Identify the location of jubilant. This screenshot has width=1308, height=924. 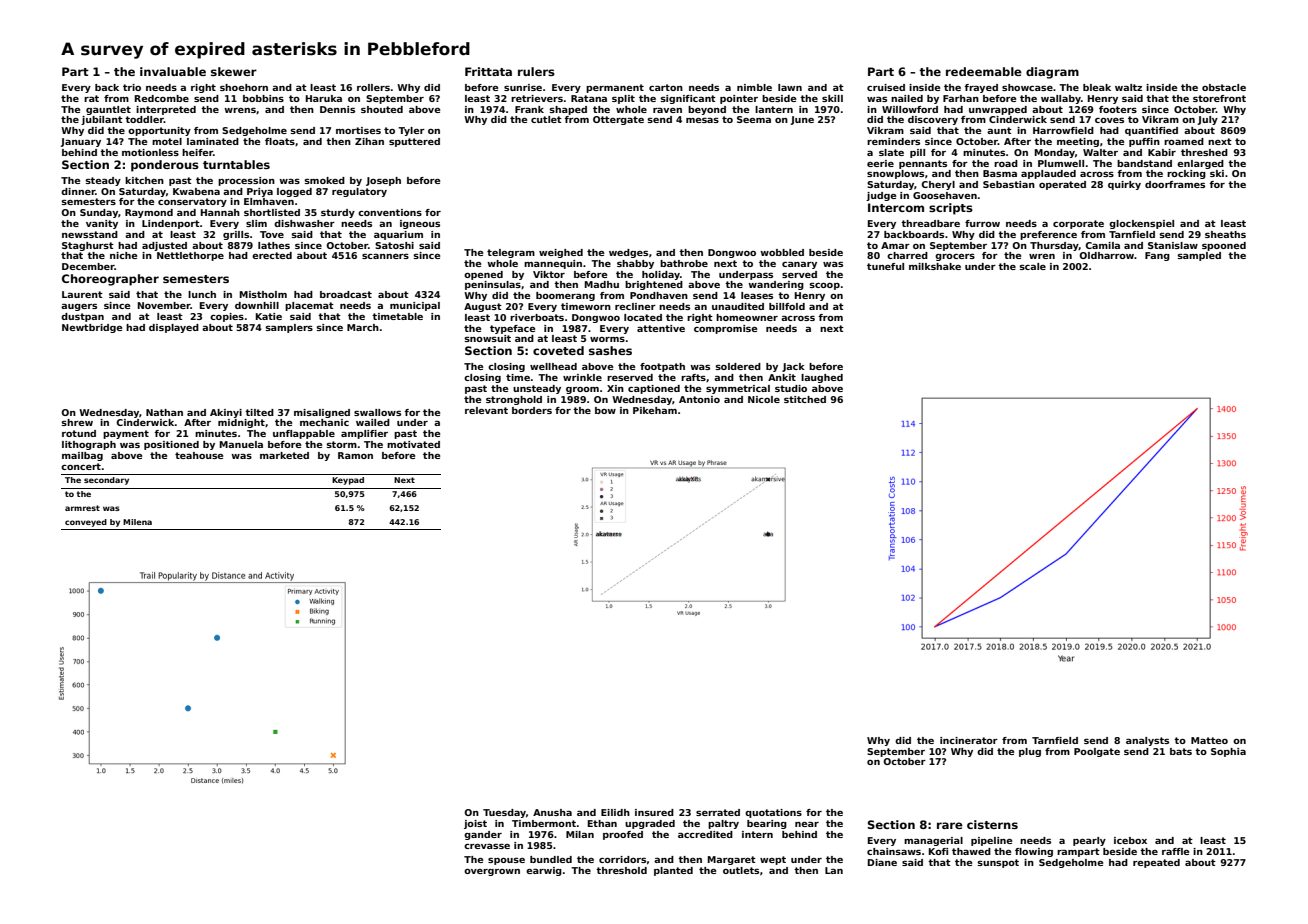
(102, 120).
